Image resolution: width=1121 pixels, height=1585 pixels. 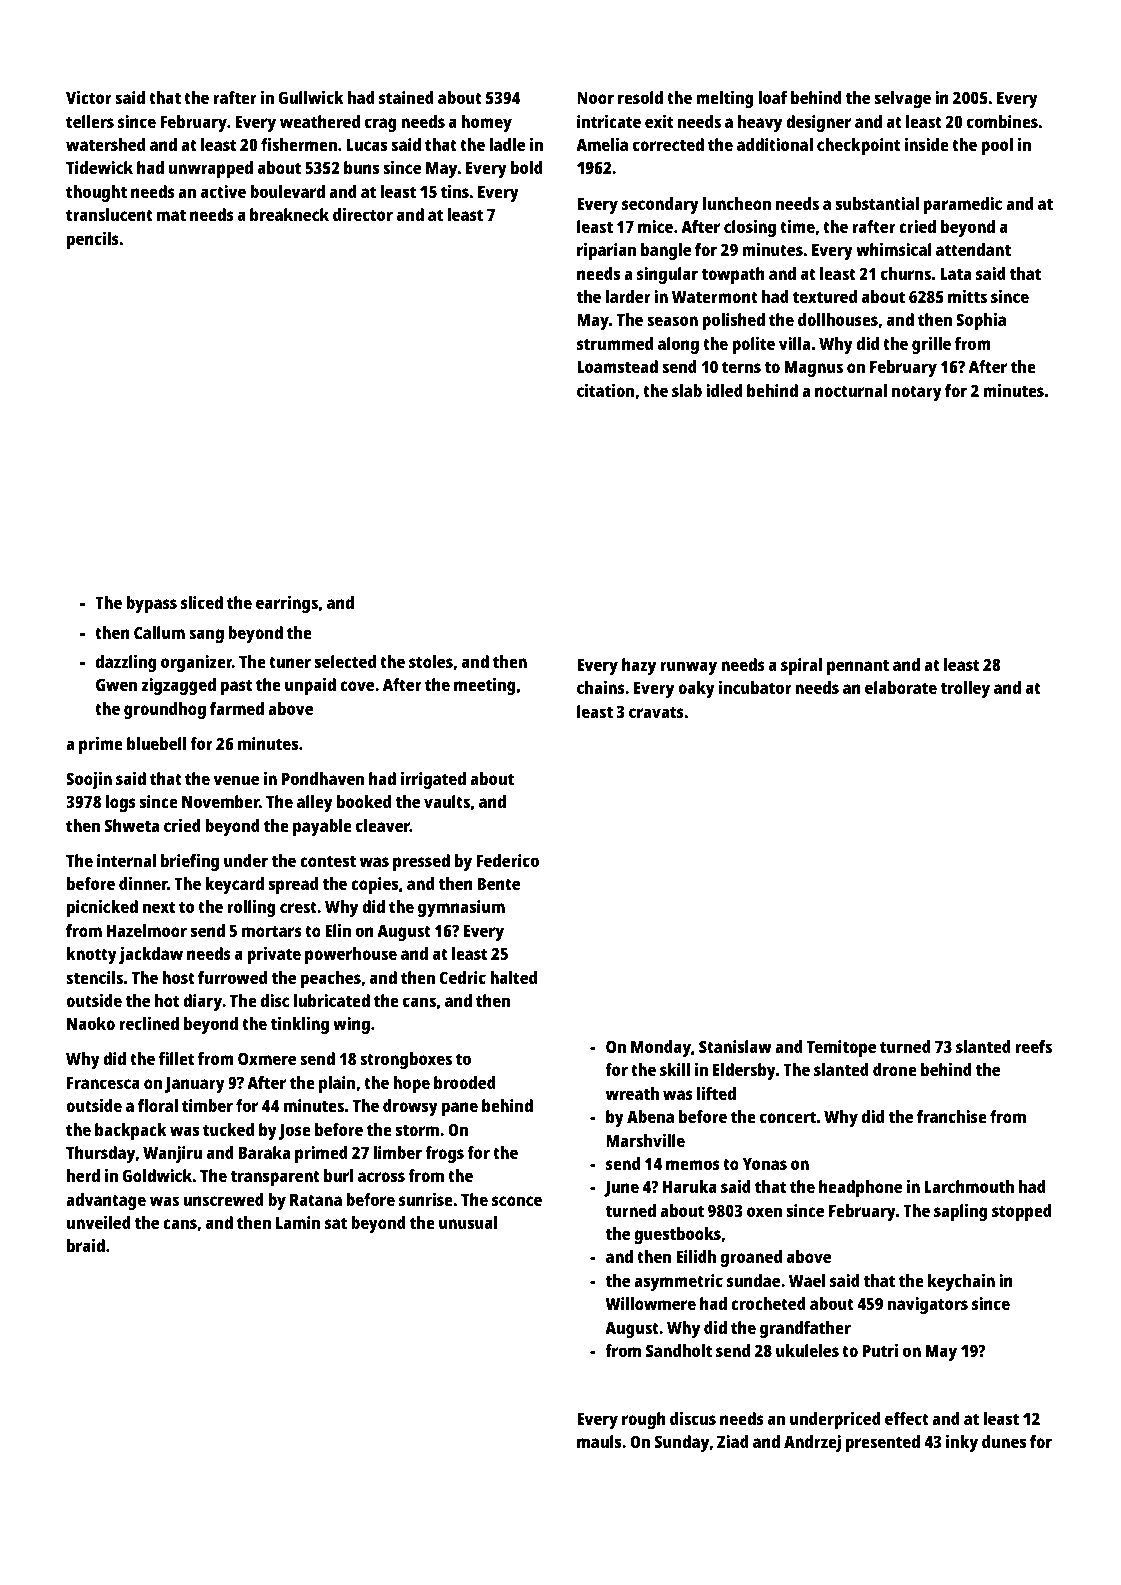 I want to click on attendant, so click(x=973, y=249).
